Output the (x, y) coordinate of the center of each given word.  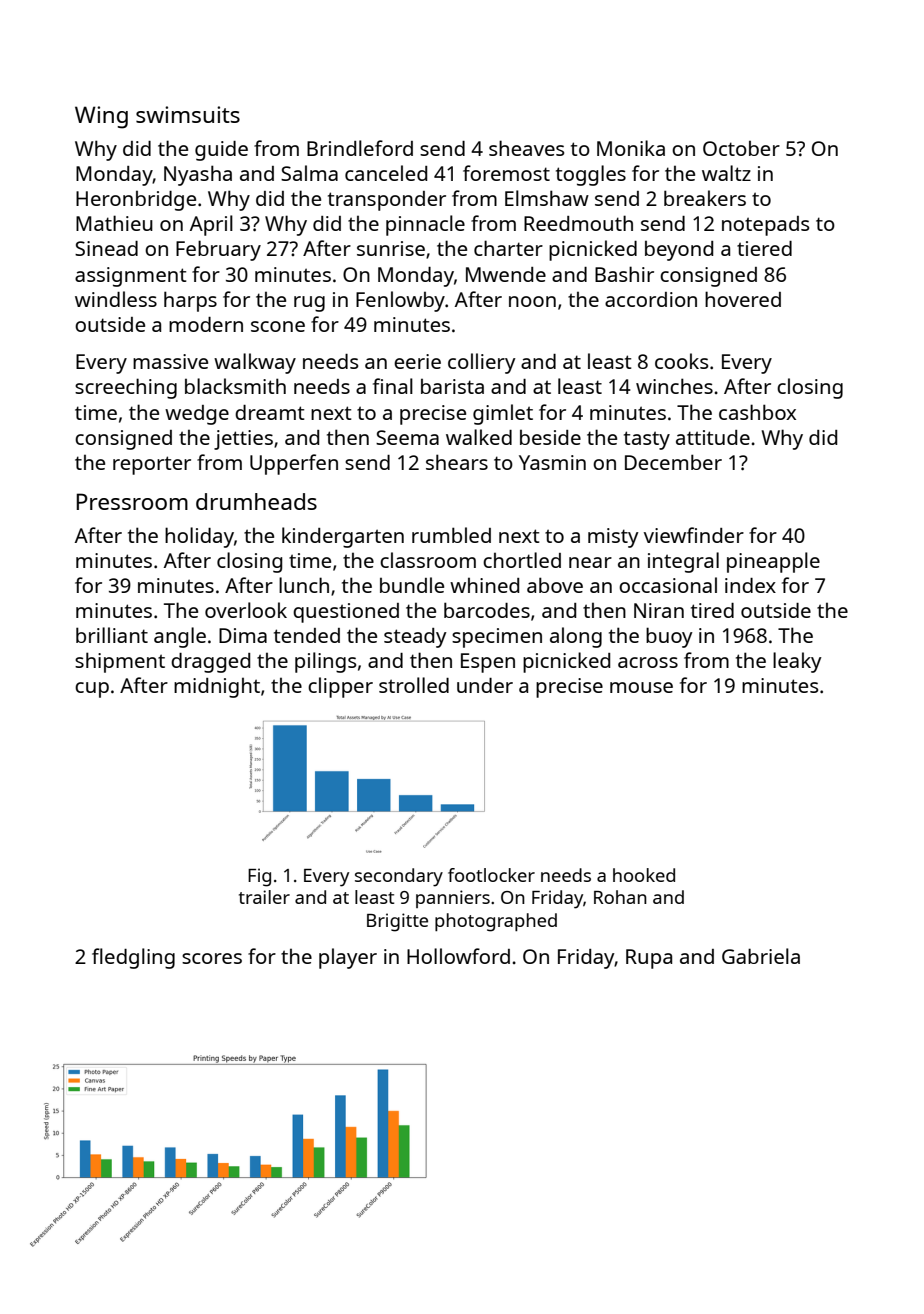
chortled (522, 560)
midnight (217, 687)
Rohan (620, 897)
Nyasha (198, 175)
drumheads (256, 501)
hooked (644, 875)
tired (712, 610)
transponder (387, 201)
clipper (340, 687)
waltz (726, 173)
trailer (264, 897)
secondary (399, 877)
